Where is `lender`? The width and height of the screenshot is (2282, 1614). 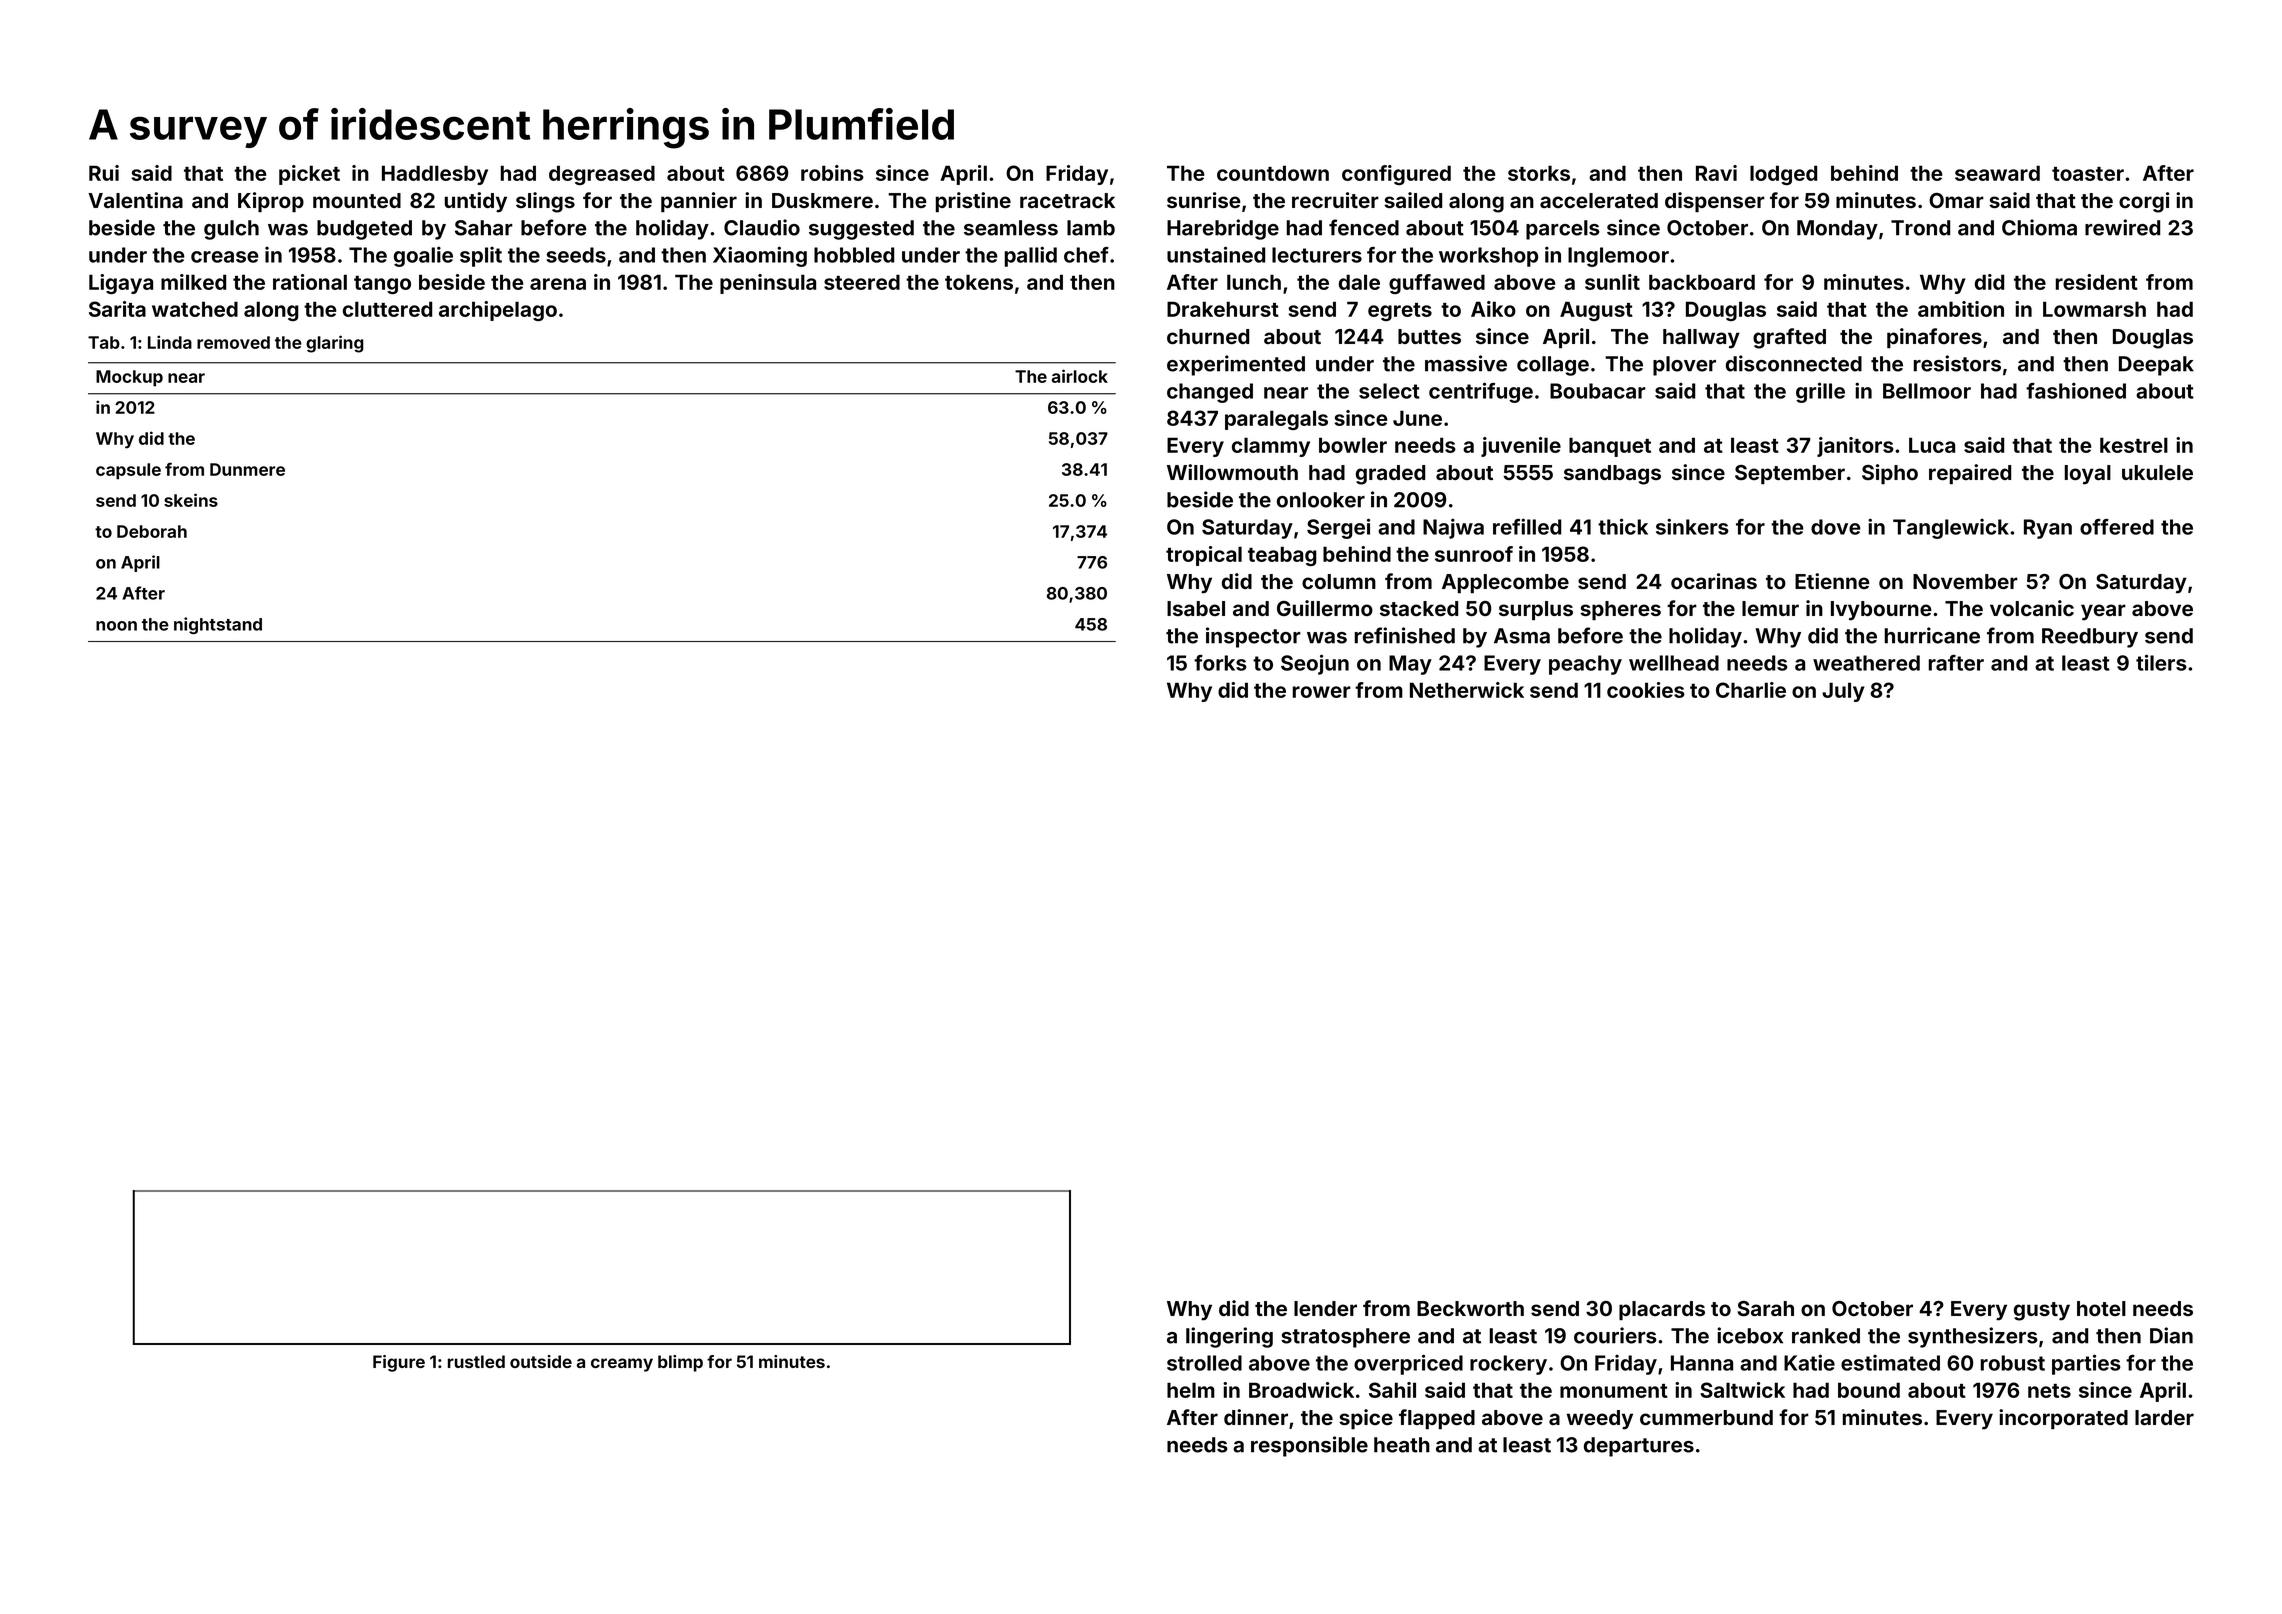 lender is located at coordinates (1325, 1308).
